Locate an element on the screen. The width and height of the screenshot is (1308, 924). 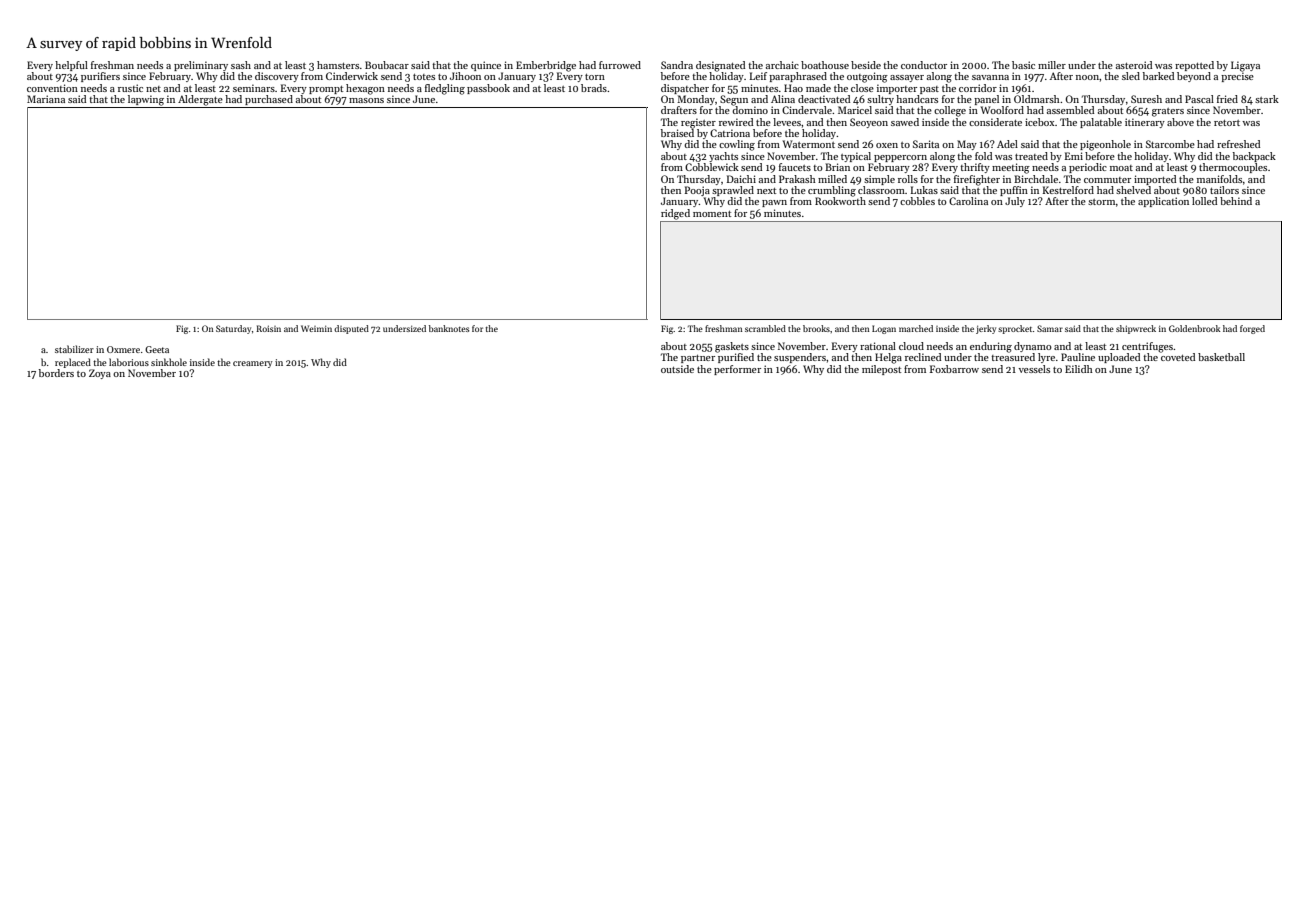
firefighter is located at coordinates (977, 180).
